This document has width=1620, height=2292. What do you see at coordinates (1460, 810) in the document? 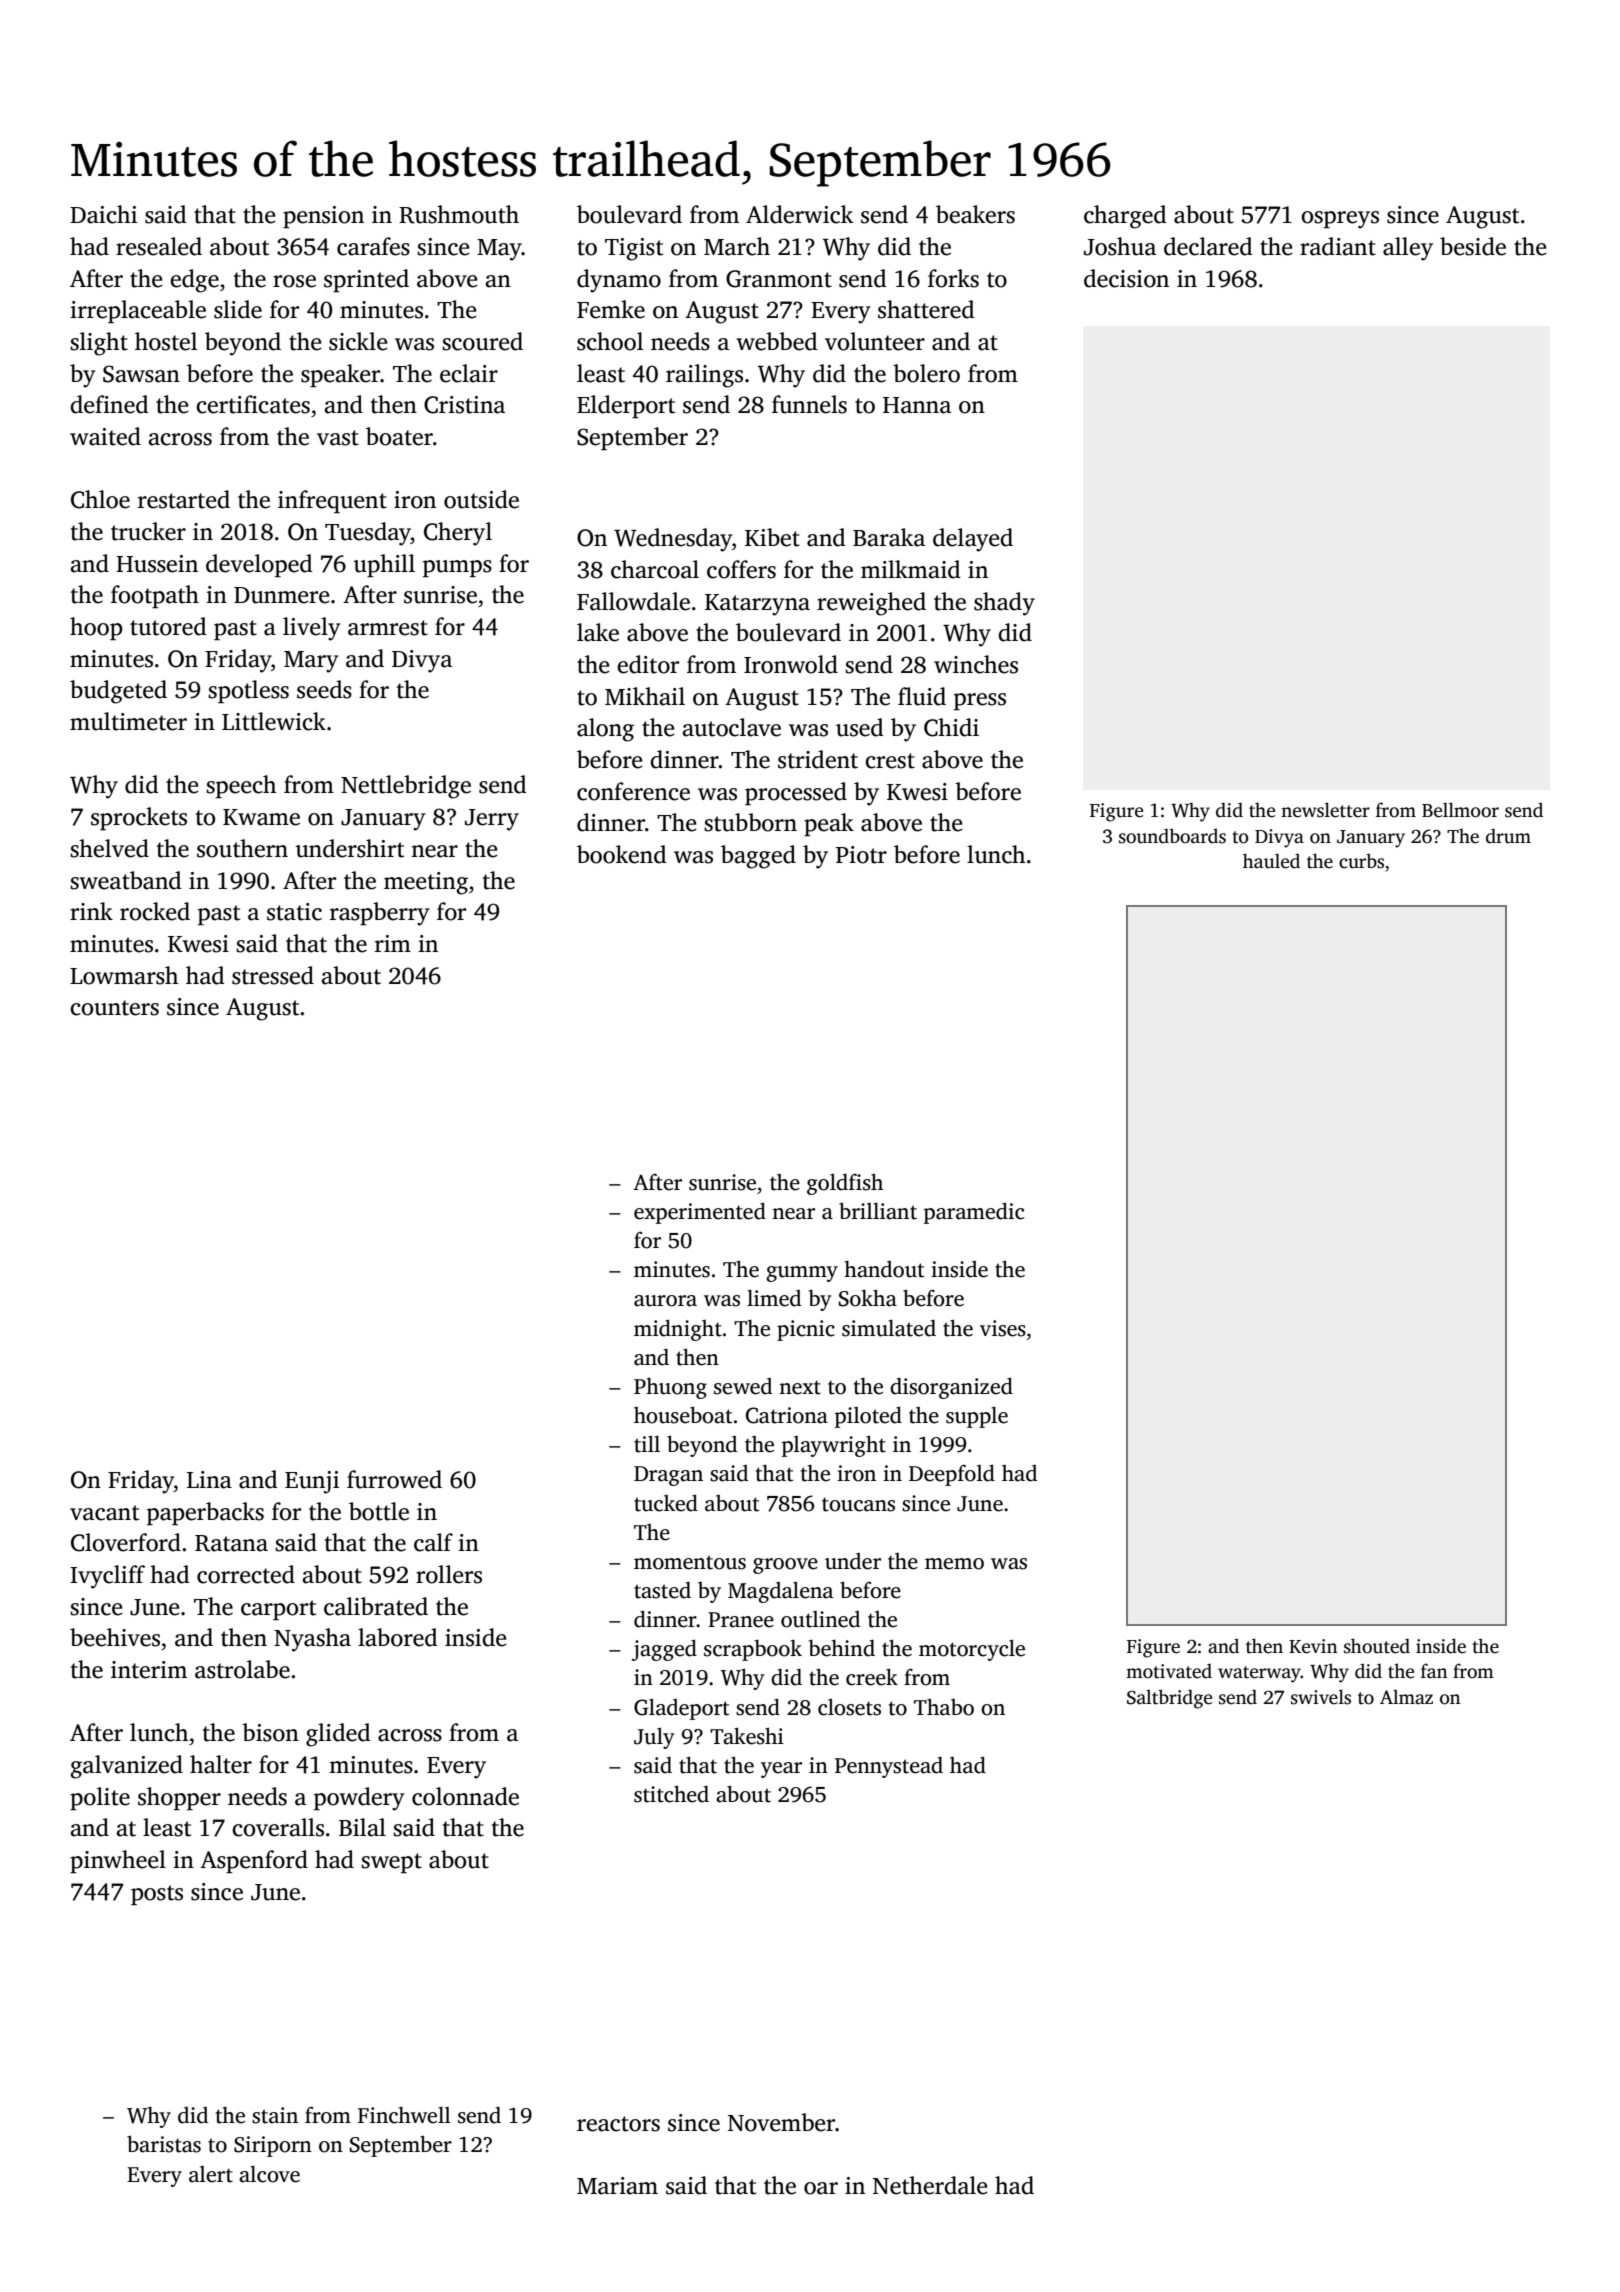
I see `Bellmoor` at bounding box center [1460, 810].
